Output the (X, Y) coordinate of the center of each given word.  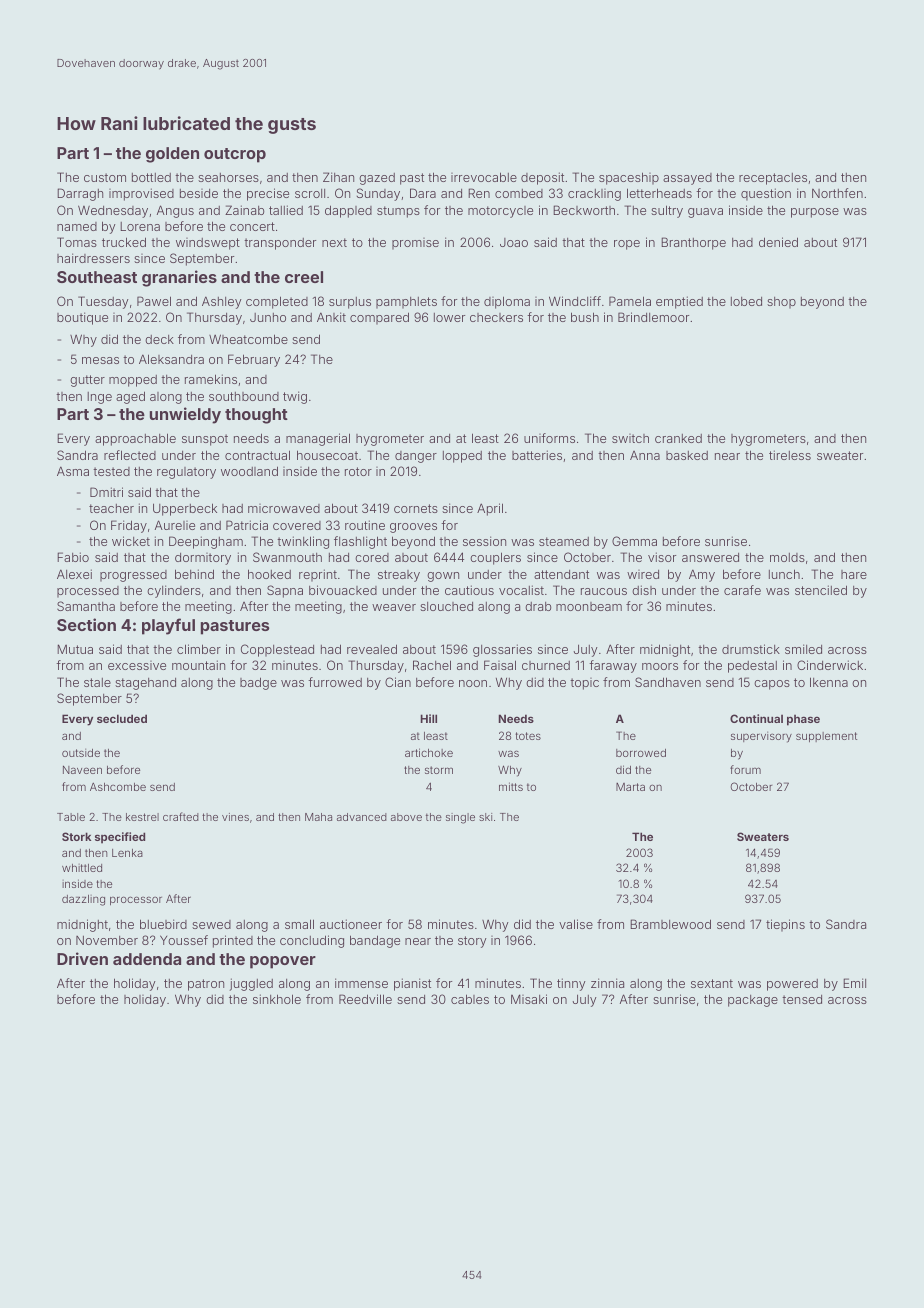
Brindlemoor (653, 317)
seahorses (228, 177)
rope (627, 245)
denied (778, 242)
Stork (76, 836)
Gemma (634, 541)
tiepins (785, 925)
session (484, 541)
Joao (514, 242)
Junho (268, 317)
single (460, 818)
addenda (147, 959)
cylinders (174, 591)
